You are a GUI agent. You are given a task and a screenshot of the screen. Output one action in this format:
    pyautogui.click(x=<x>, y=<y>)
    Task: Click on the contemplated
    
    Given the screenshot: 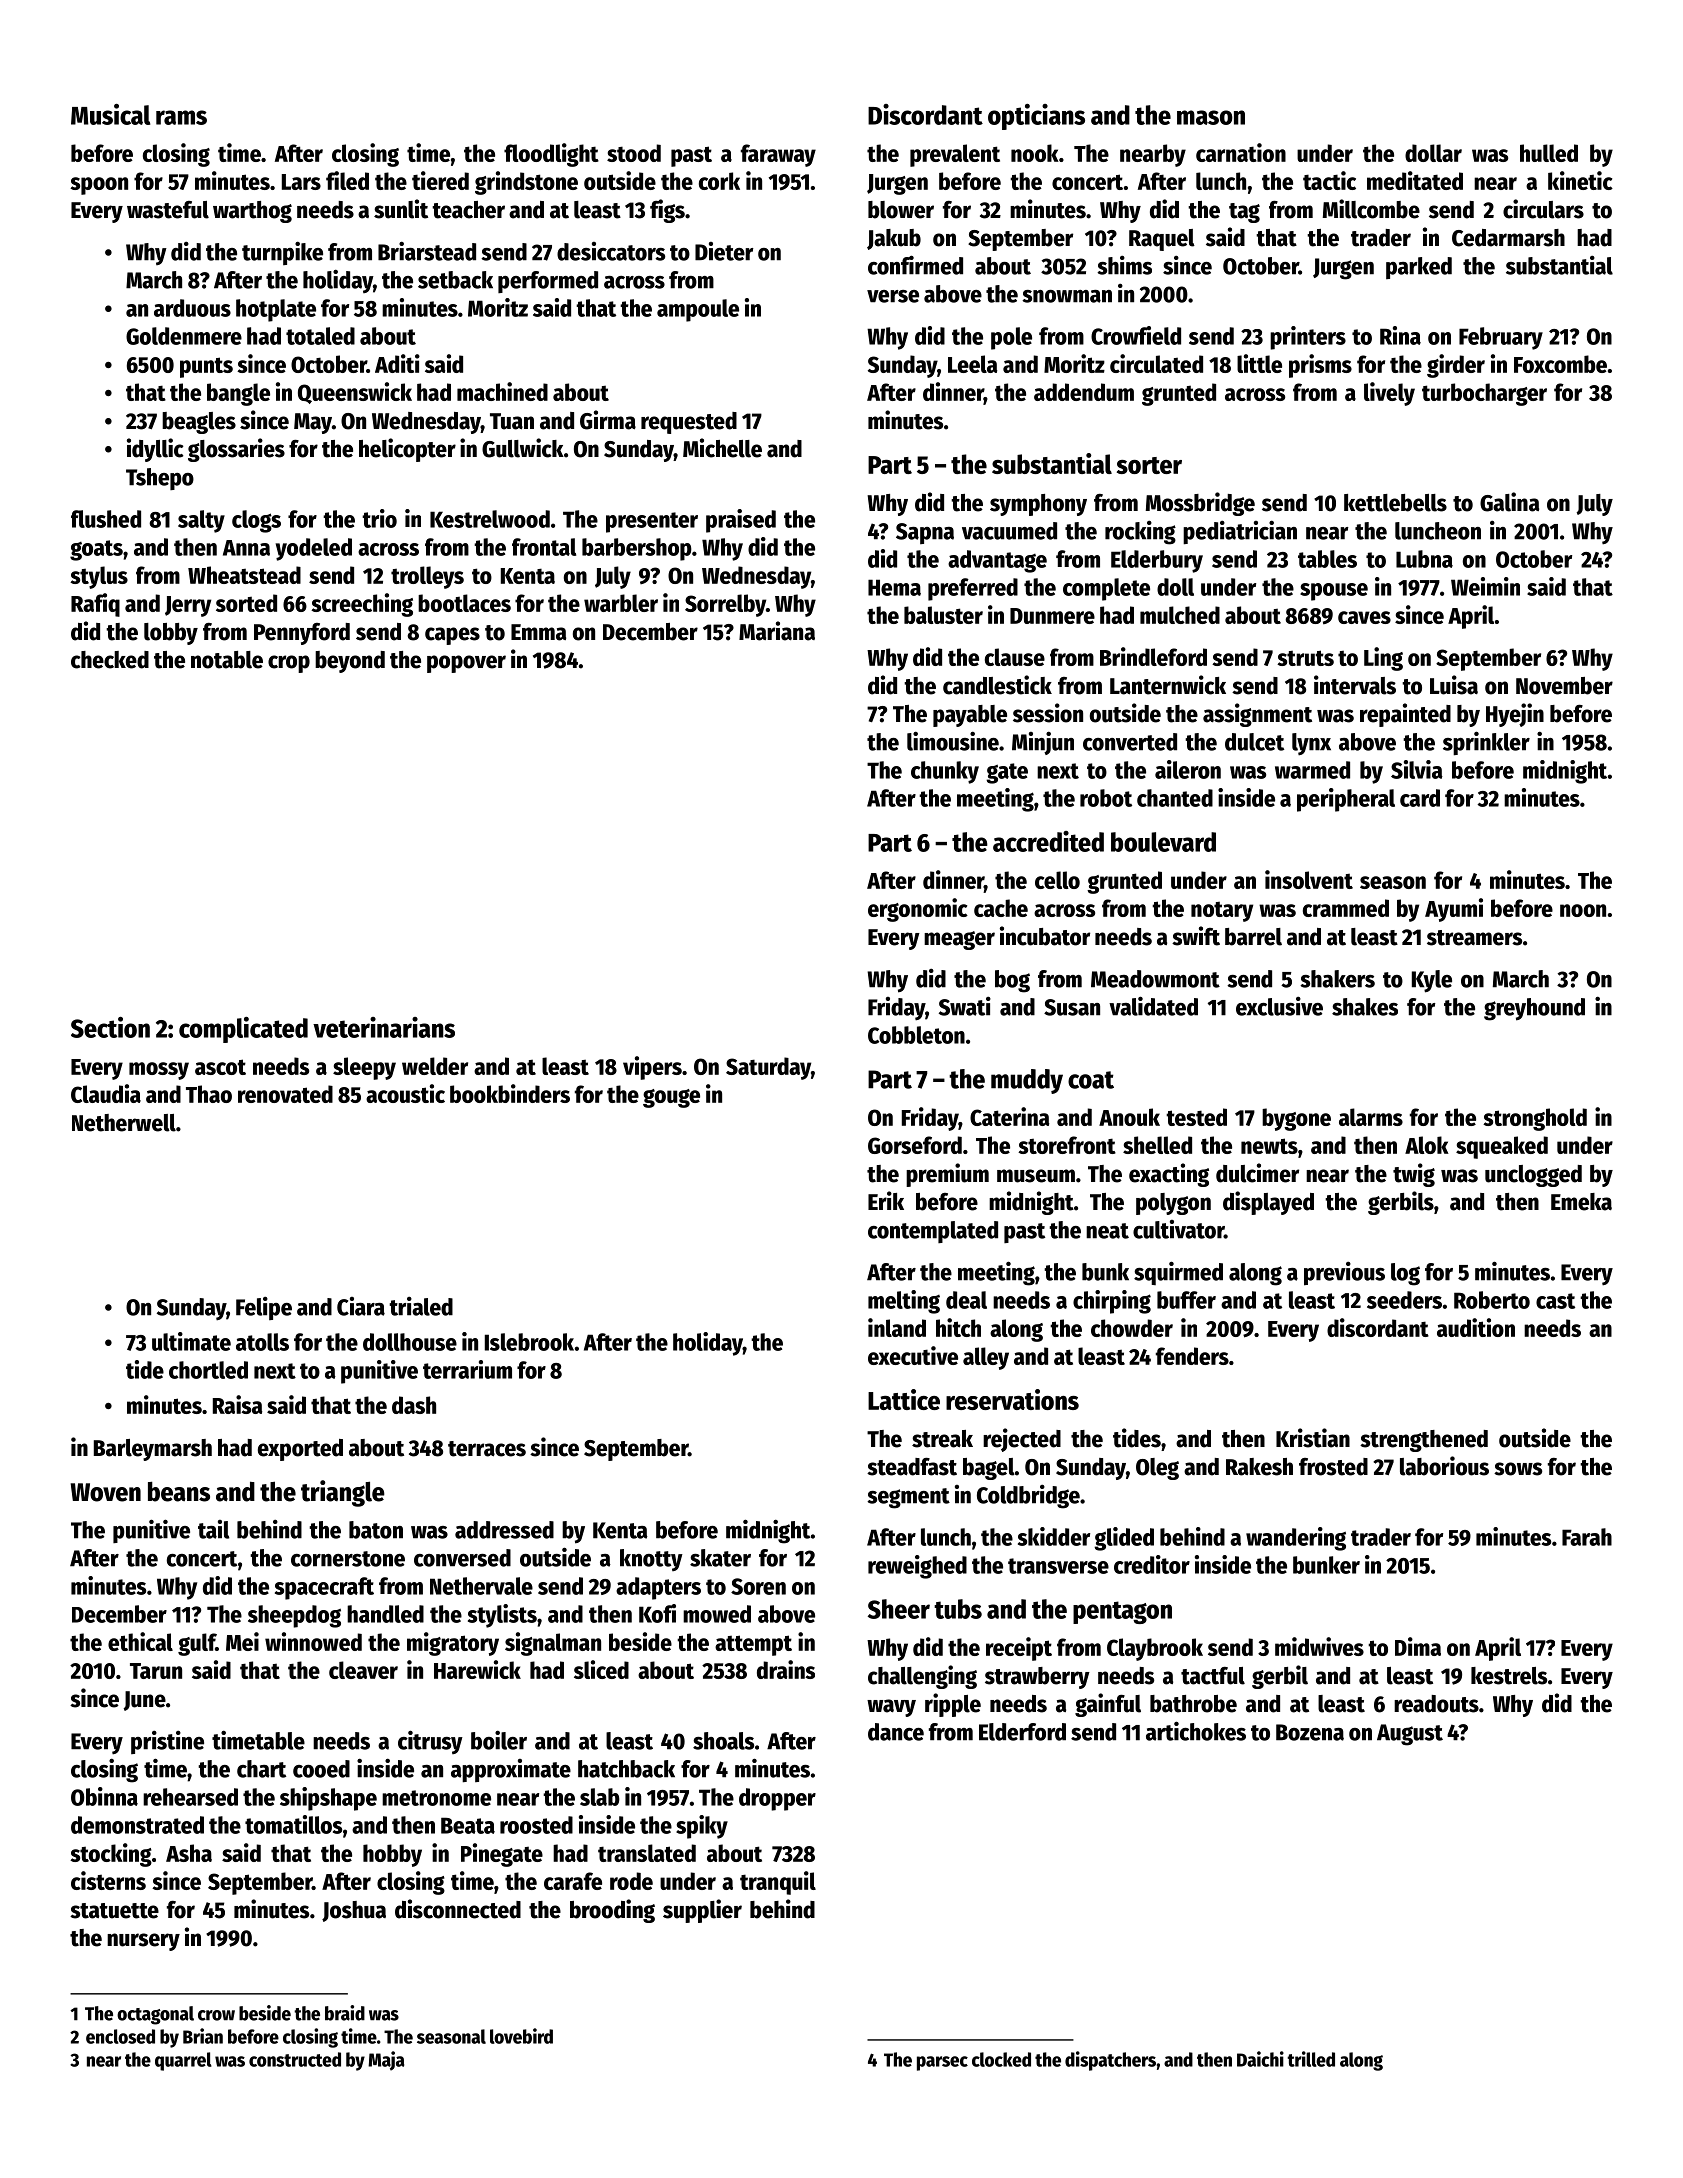 What is the action you would take?
    pyautogui.click(x=933, y=1232)
